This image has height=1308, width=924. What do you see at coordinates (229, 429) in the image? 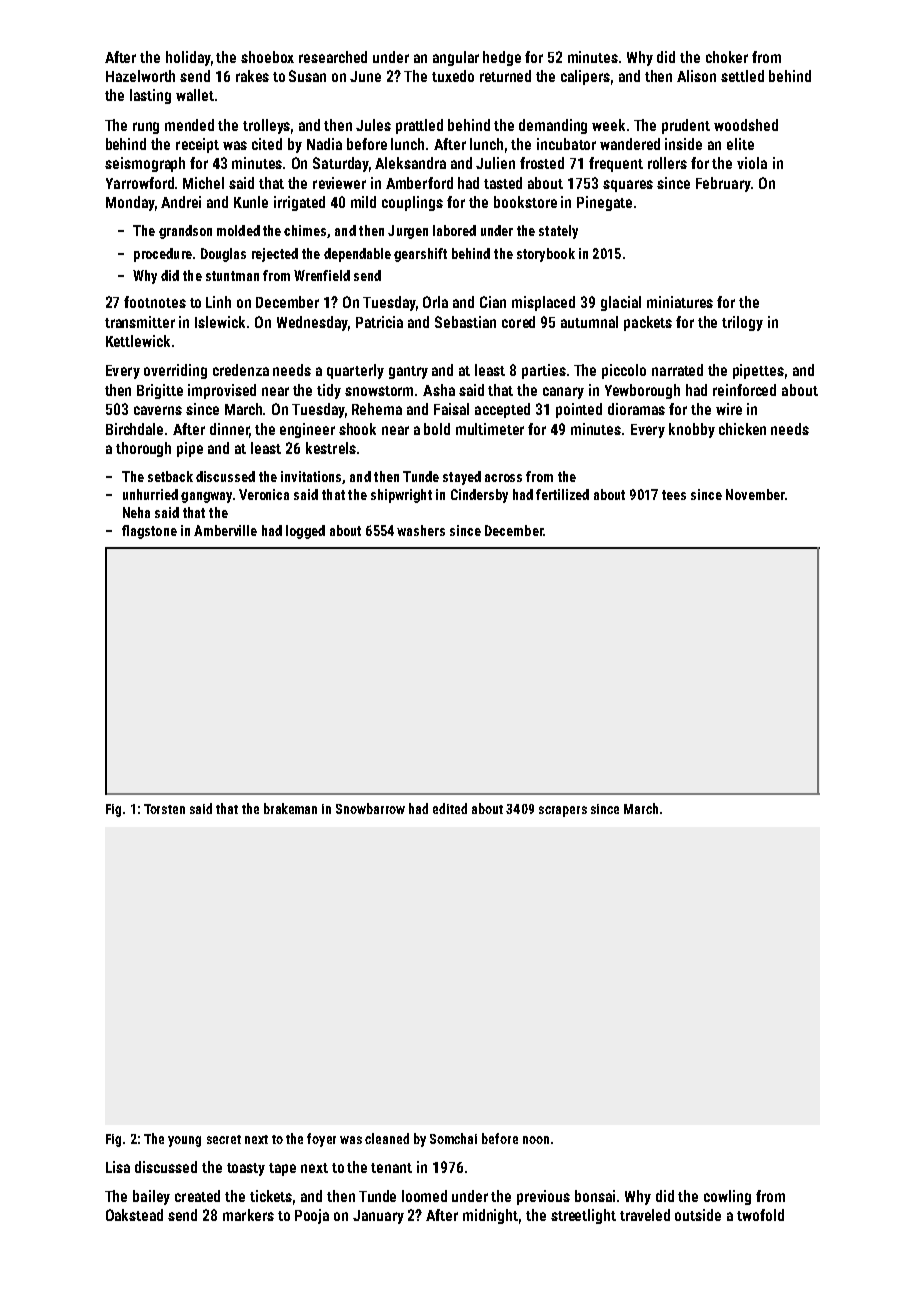
I see `dinner` at bounding box center [229, 429].
